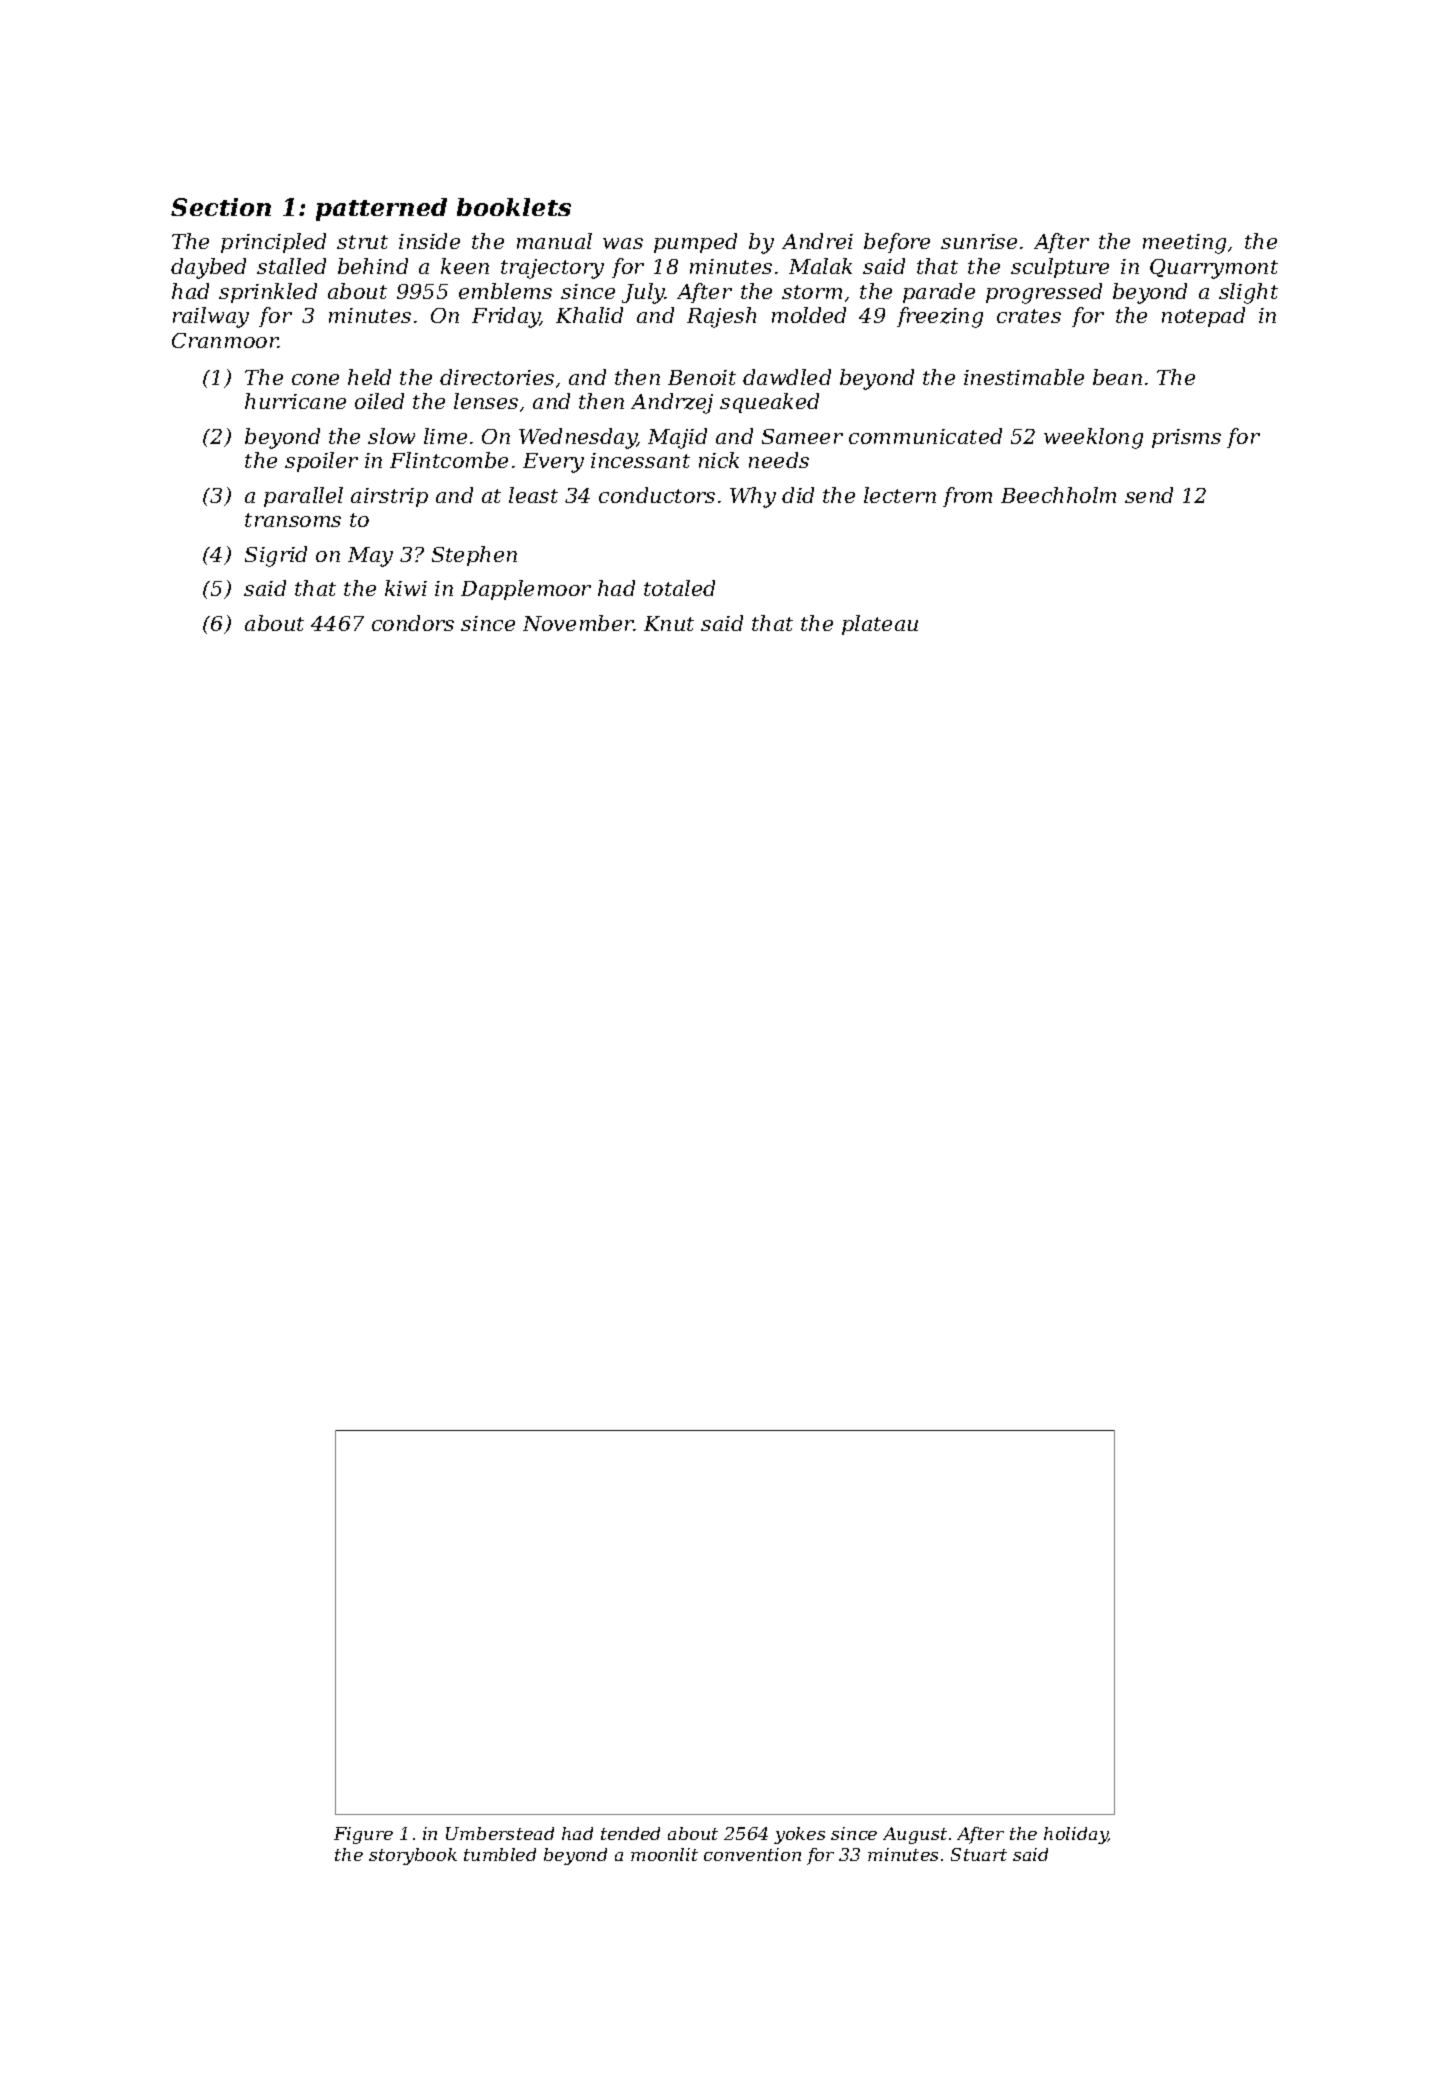  I want to click on condors, so click(413, 623).
